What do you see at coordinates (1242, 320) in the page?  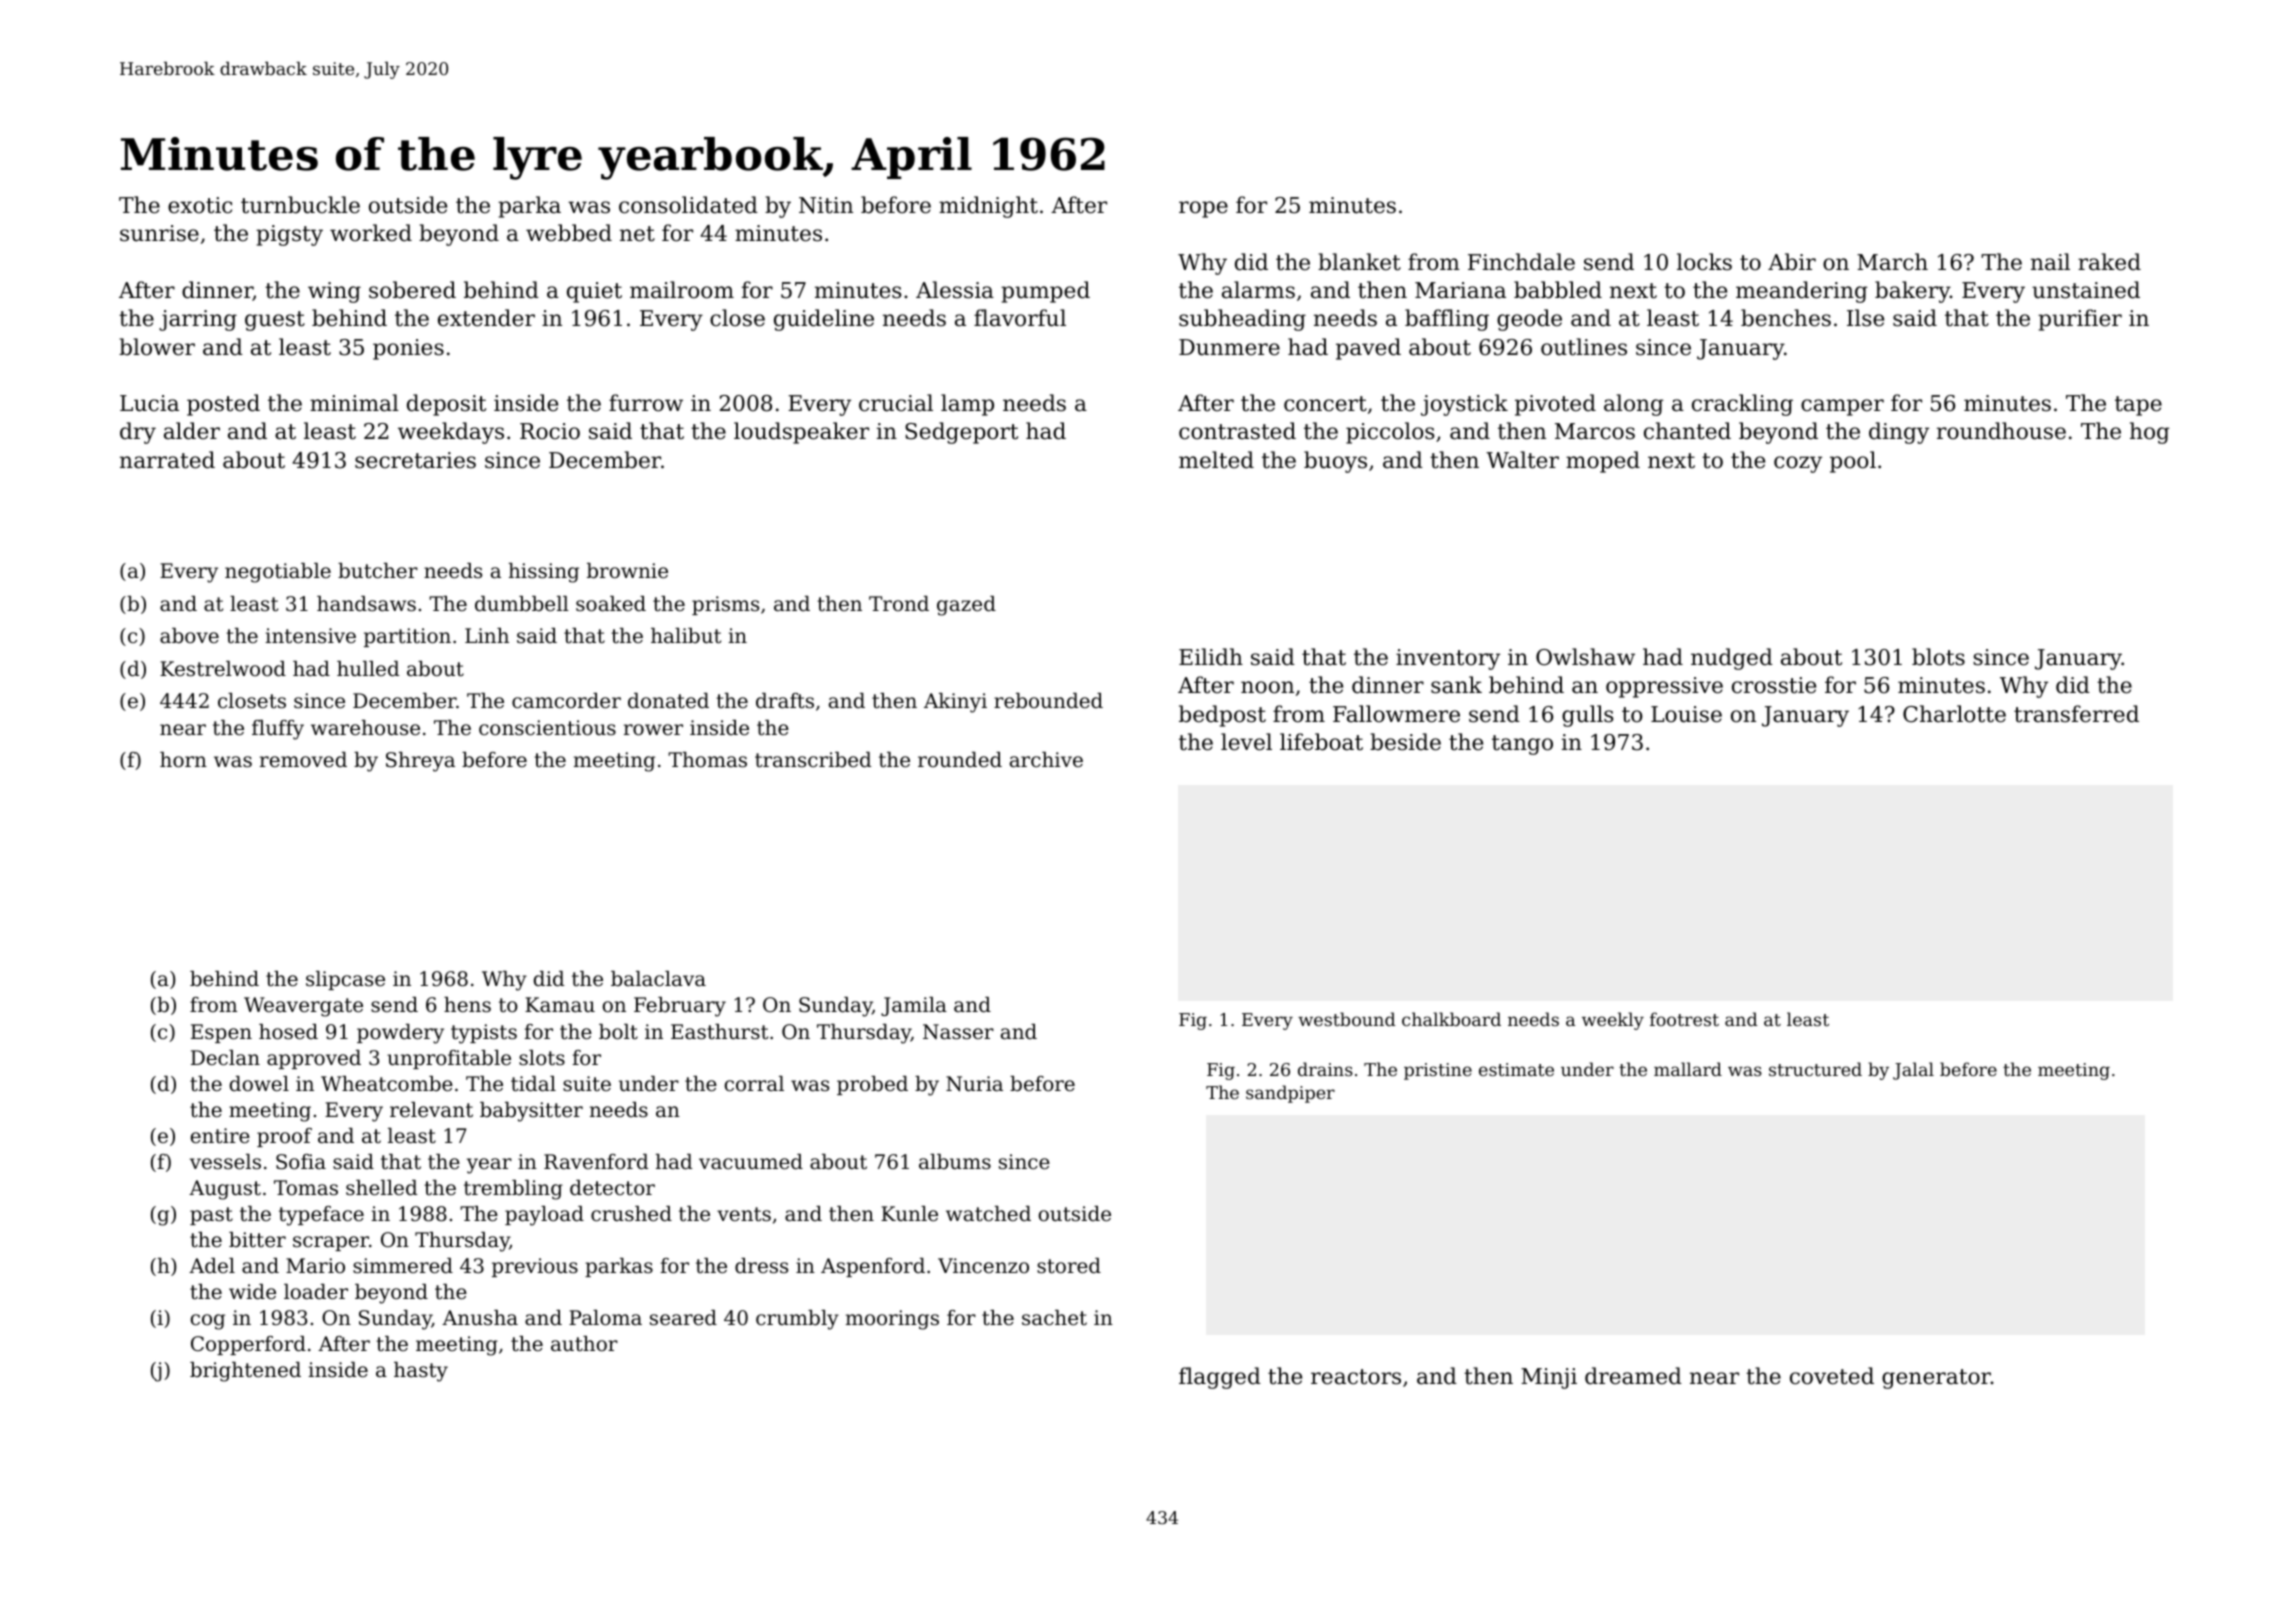 I see `subheading` at bounding box center [1242, 320].
